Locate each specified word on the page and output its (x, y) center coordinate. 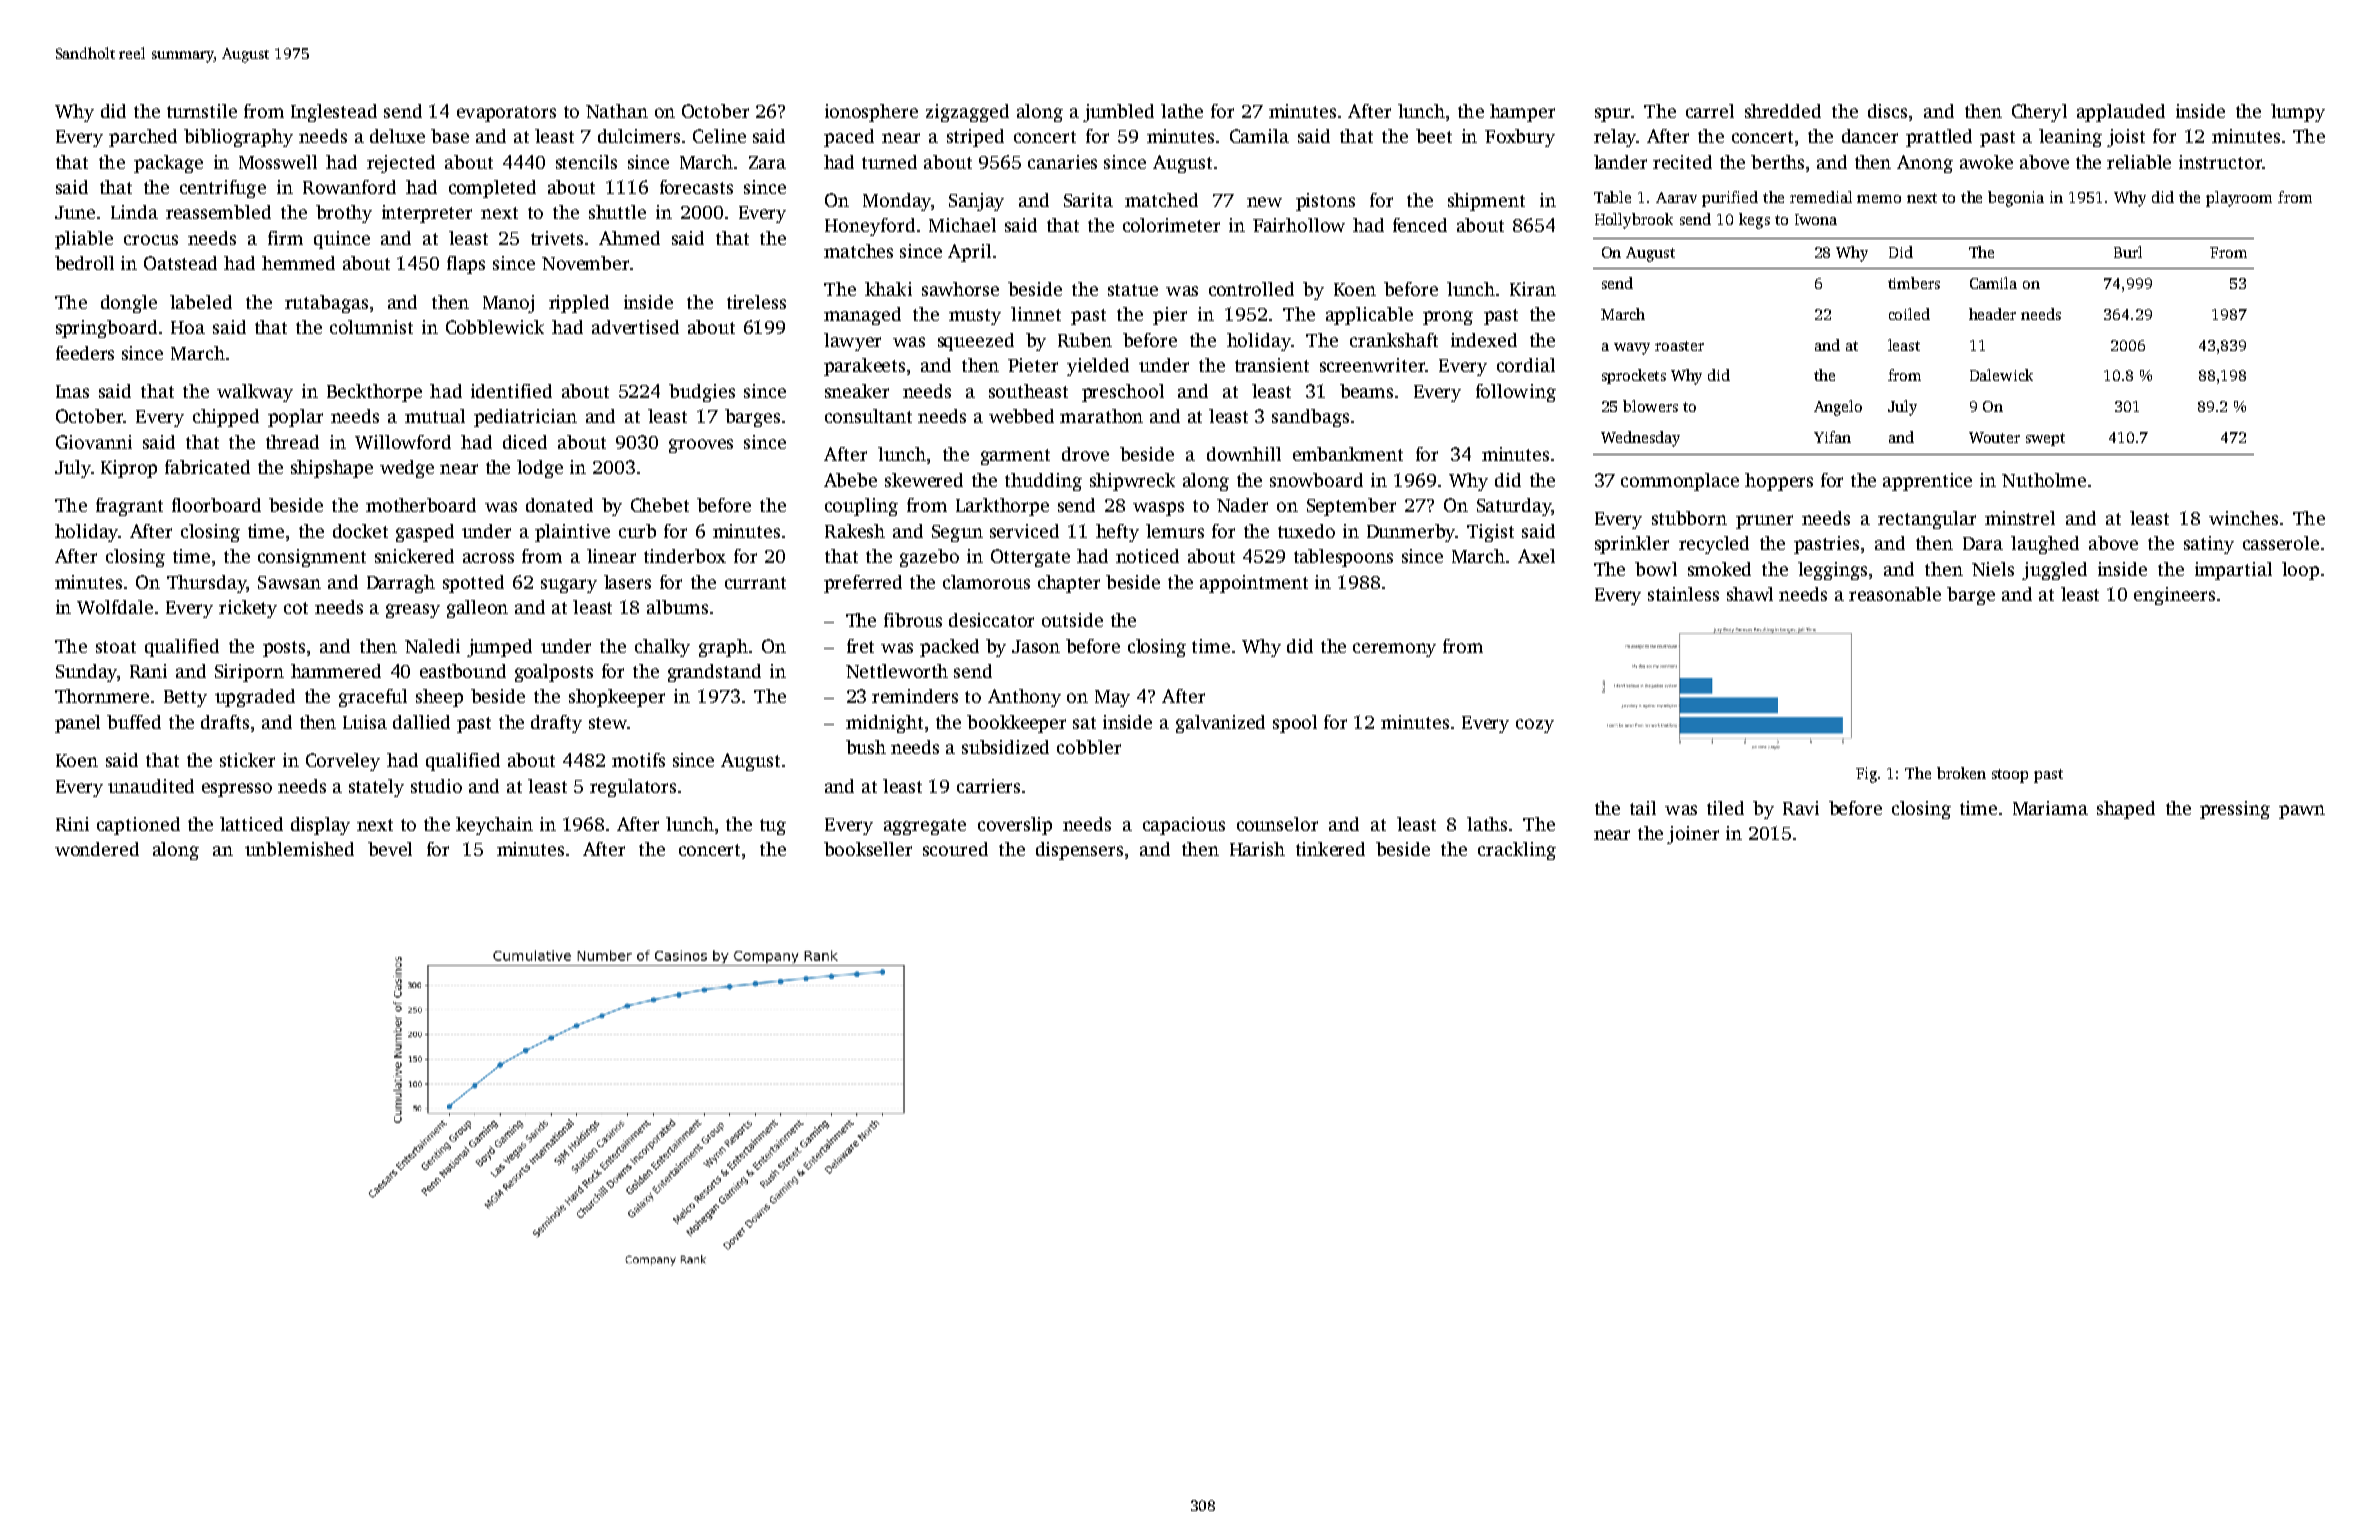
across (488, 558)
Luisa (365, 722)
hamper (1522, 113)
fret (860, 646)
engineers (2174, 596)
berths (1777, 162)
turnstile (202, 111)
